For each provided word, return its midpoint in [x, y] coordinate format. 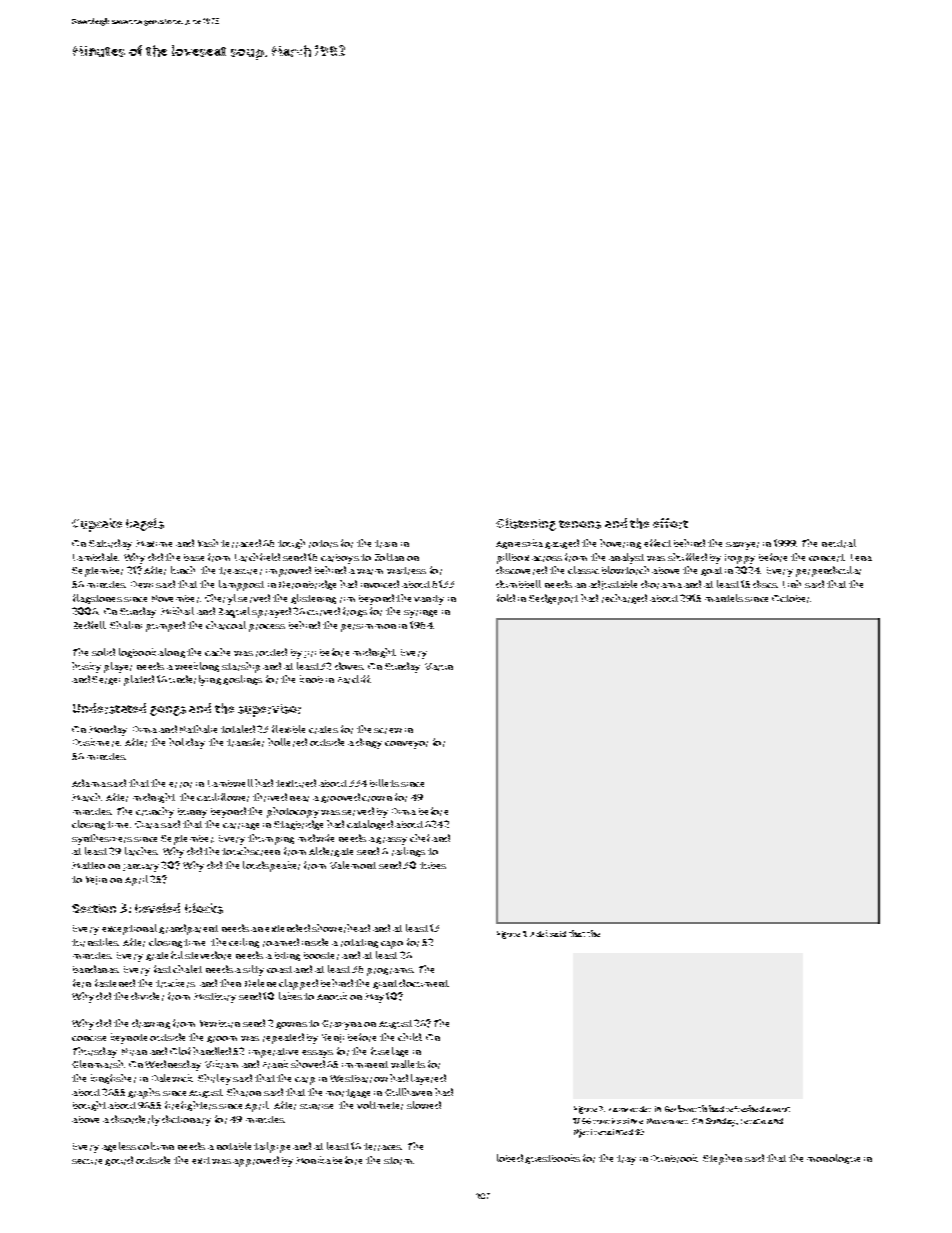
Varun [439, 667]
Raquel [234, 612]
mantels [724, 598]
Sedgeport [553, 599]
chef [420, 838]
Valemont [353, 865]
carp [305, 1081]
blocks [204, 908]
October [791, 599]
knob [311, 679]
